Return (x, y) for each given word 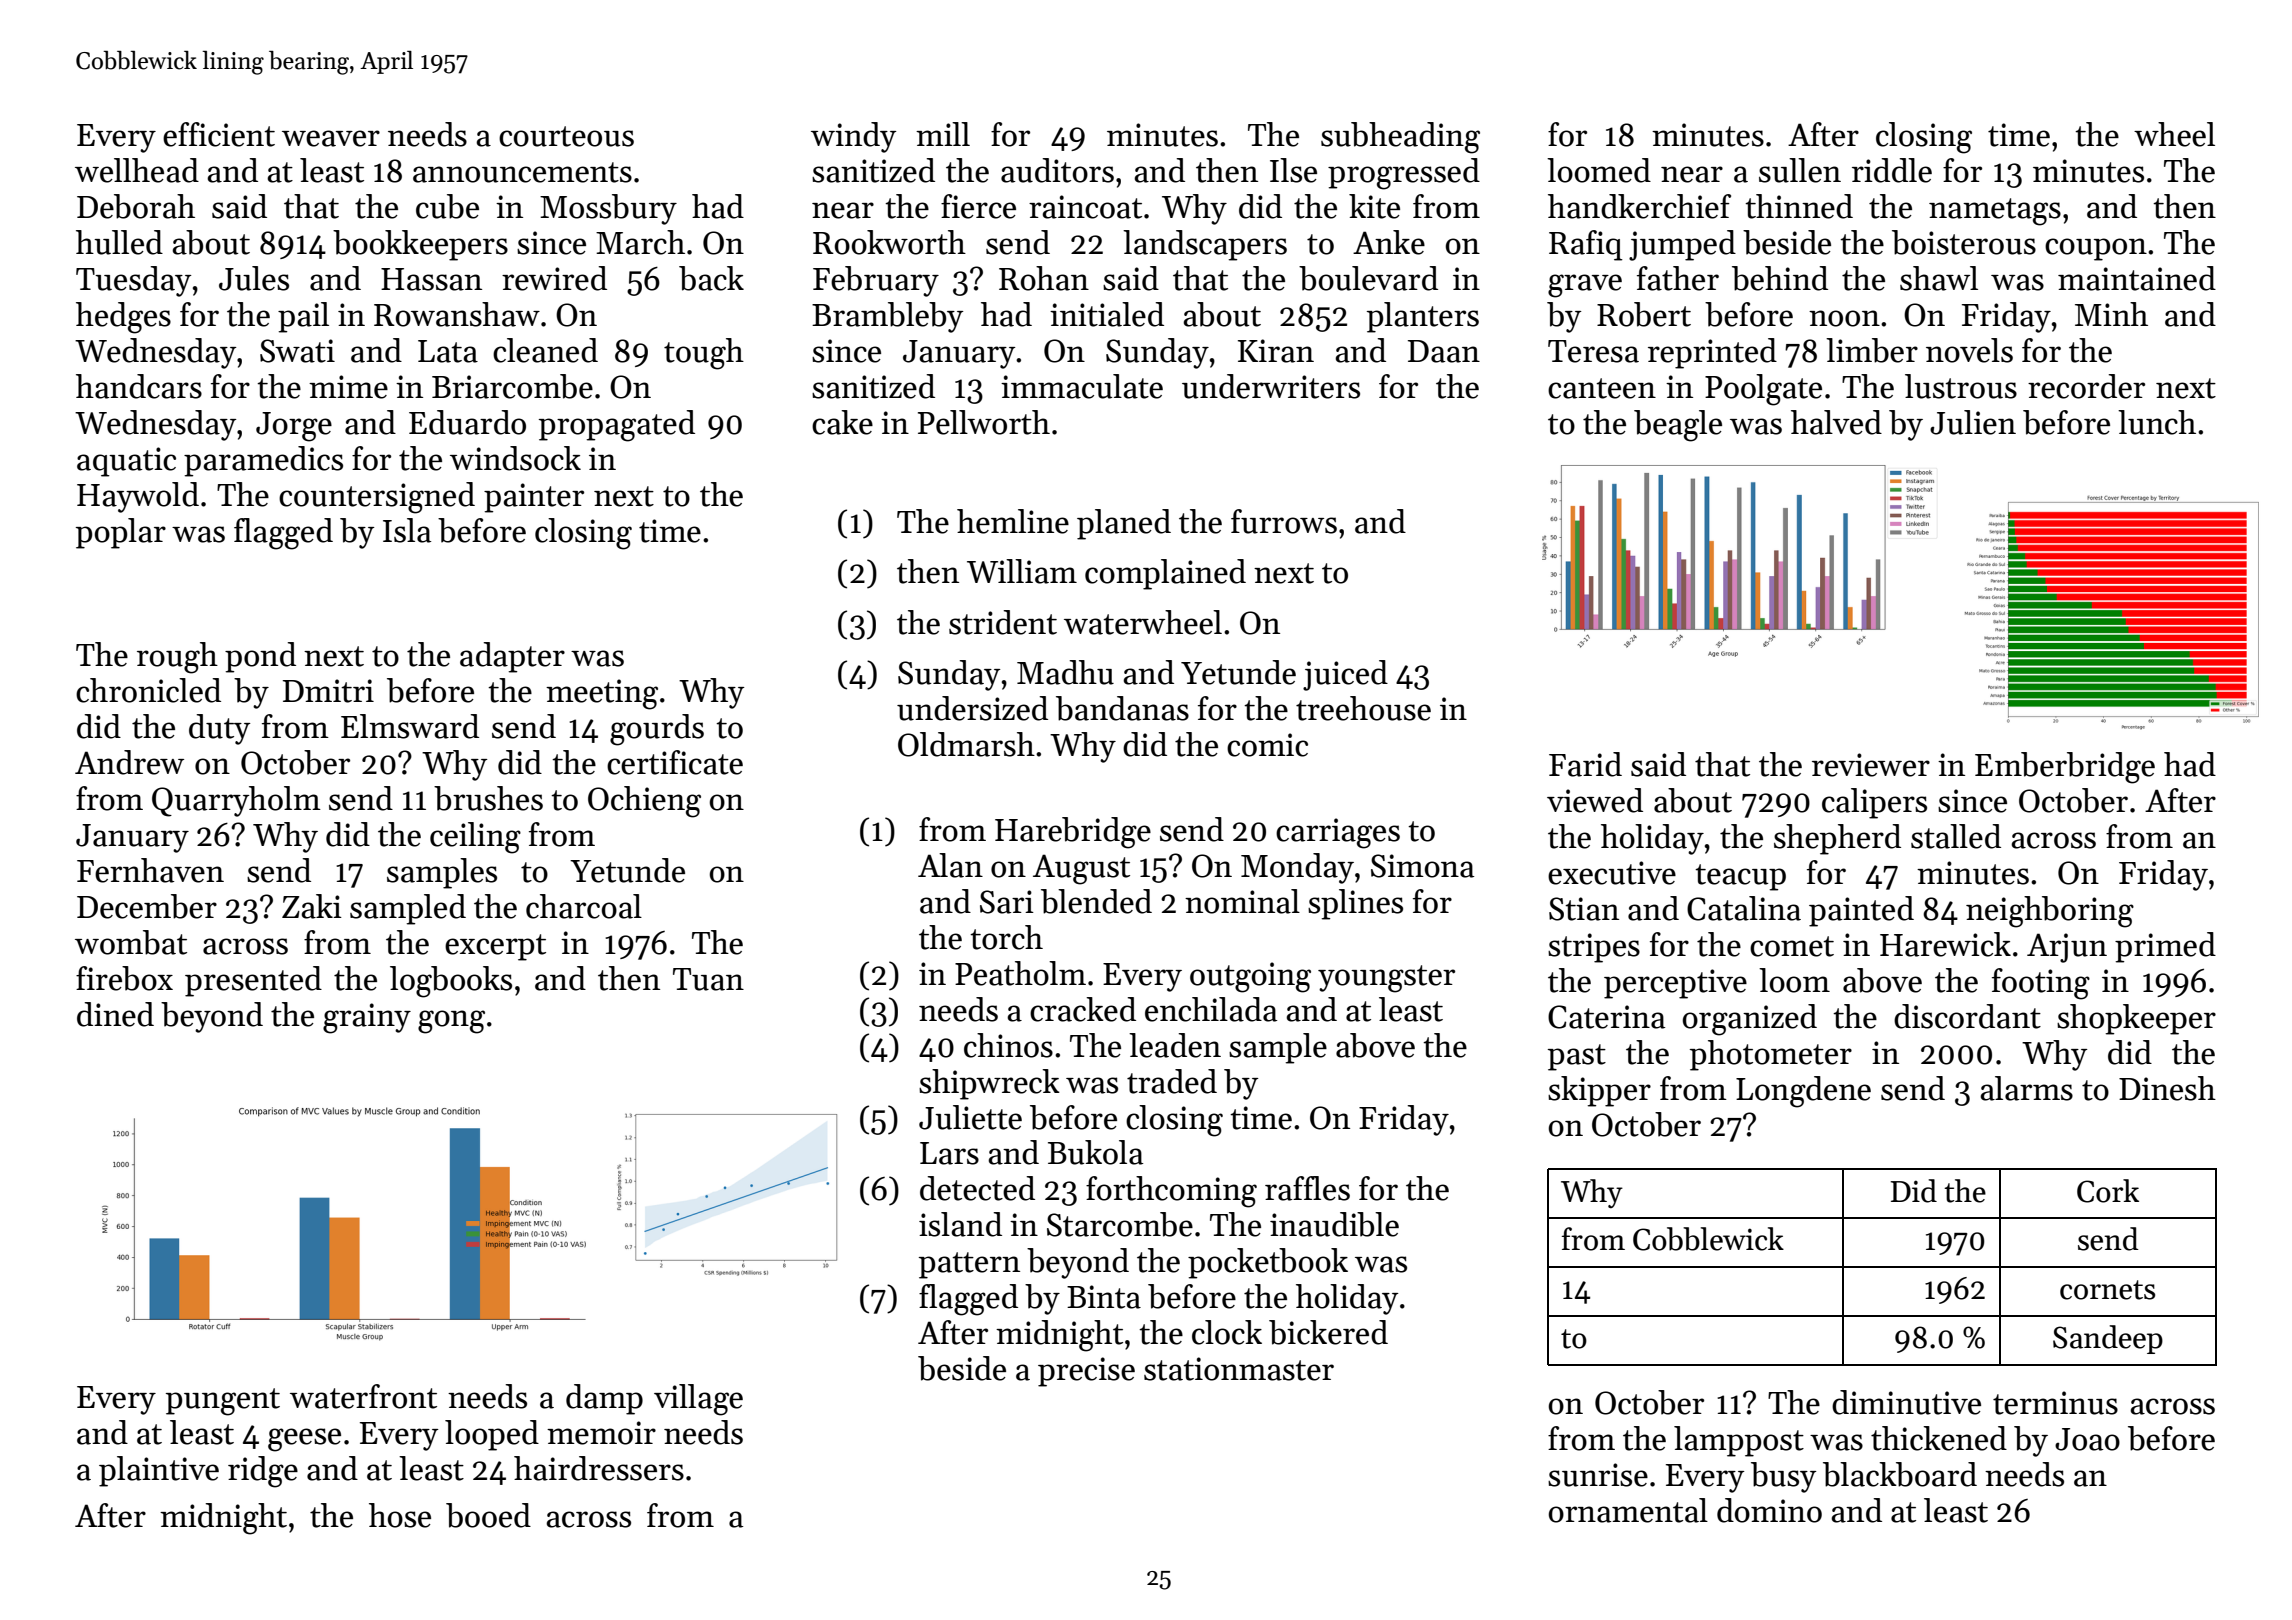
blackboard (1900, 1474)
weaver (331, 138)
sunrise (1598, 1475)
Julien (1973, 422)
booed (488, 1515)
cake (842, 422)
